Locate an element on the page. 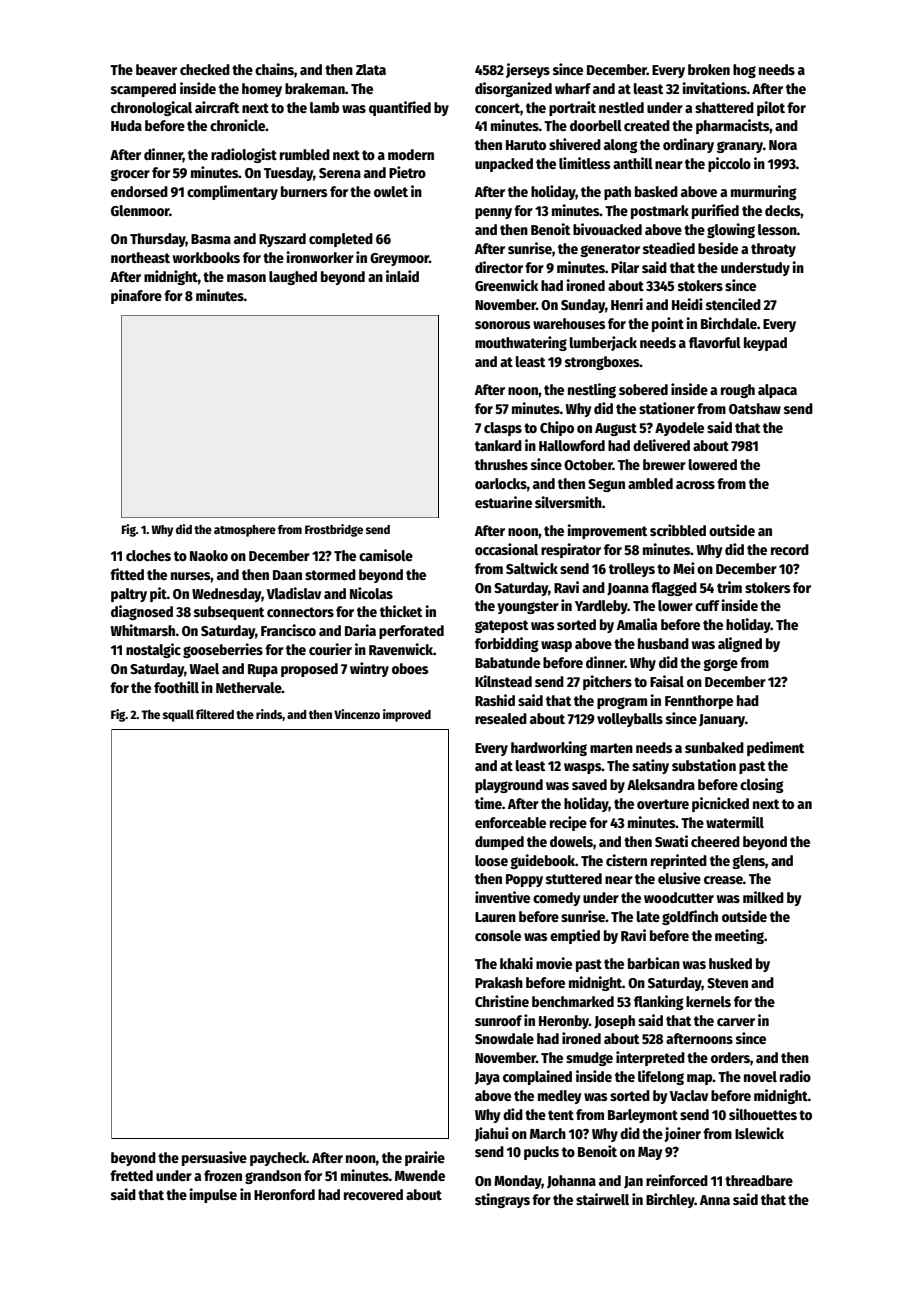  novel is located at coordinates (760, 1076).
